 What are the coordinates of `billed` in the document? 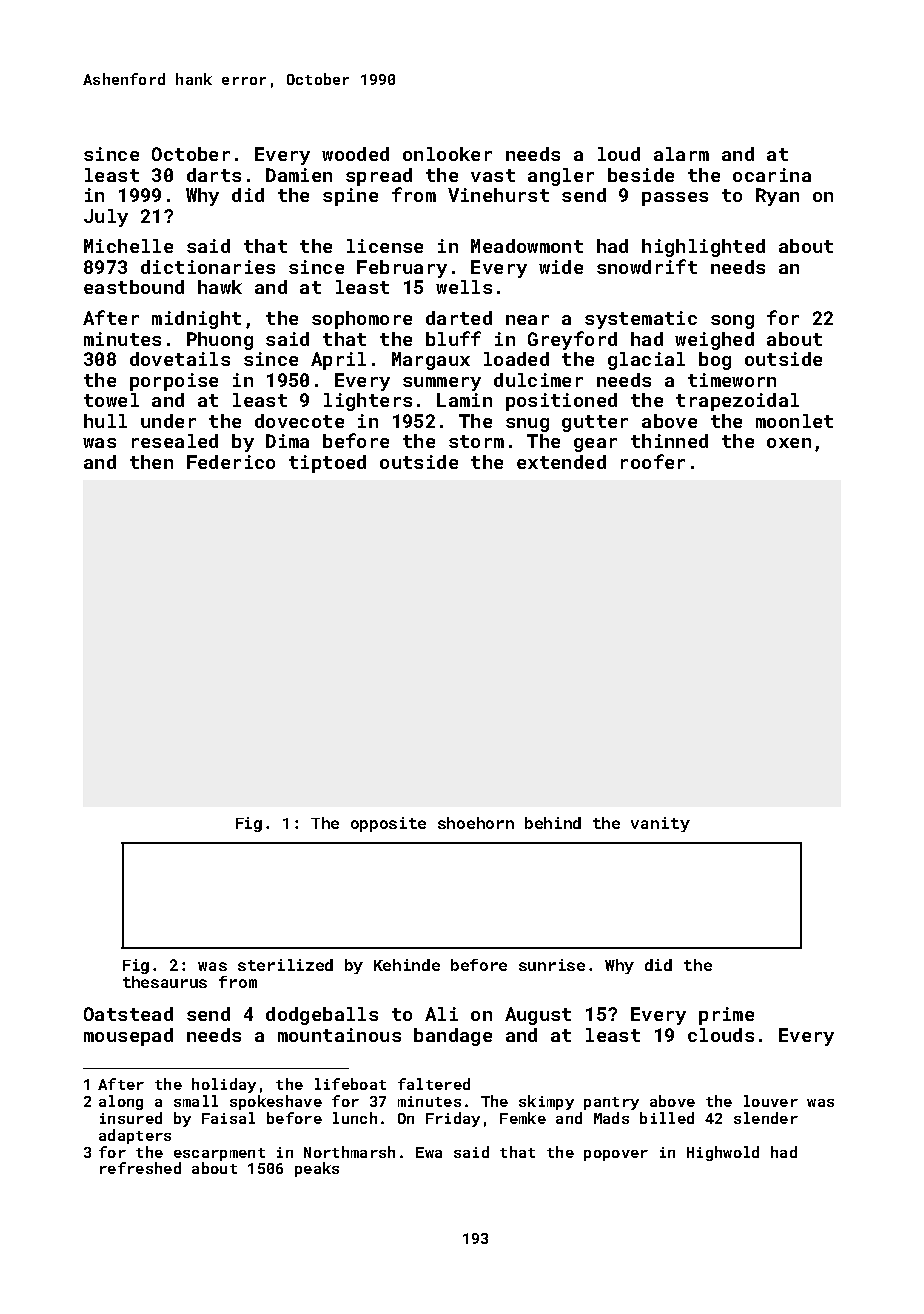 It's located at (667, 1118).
